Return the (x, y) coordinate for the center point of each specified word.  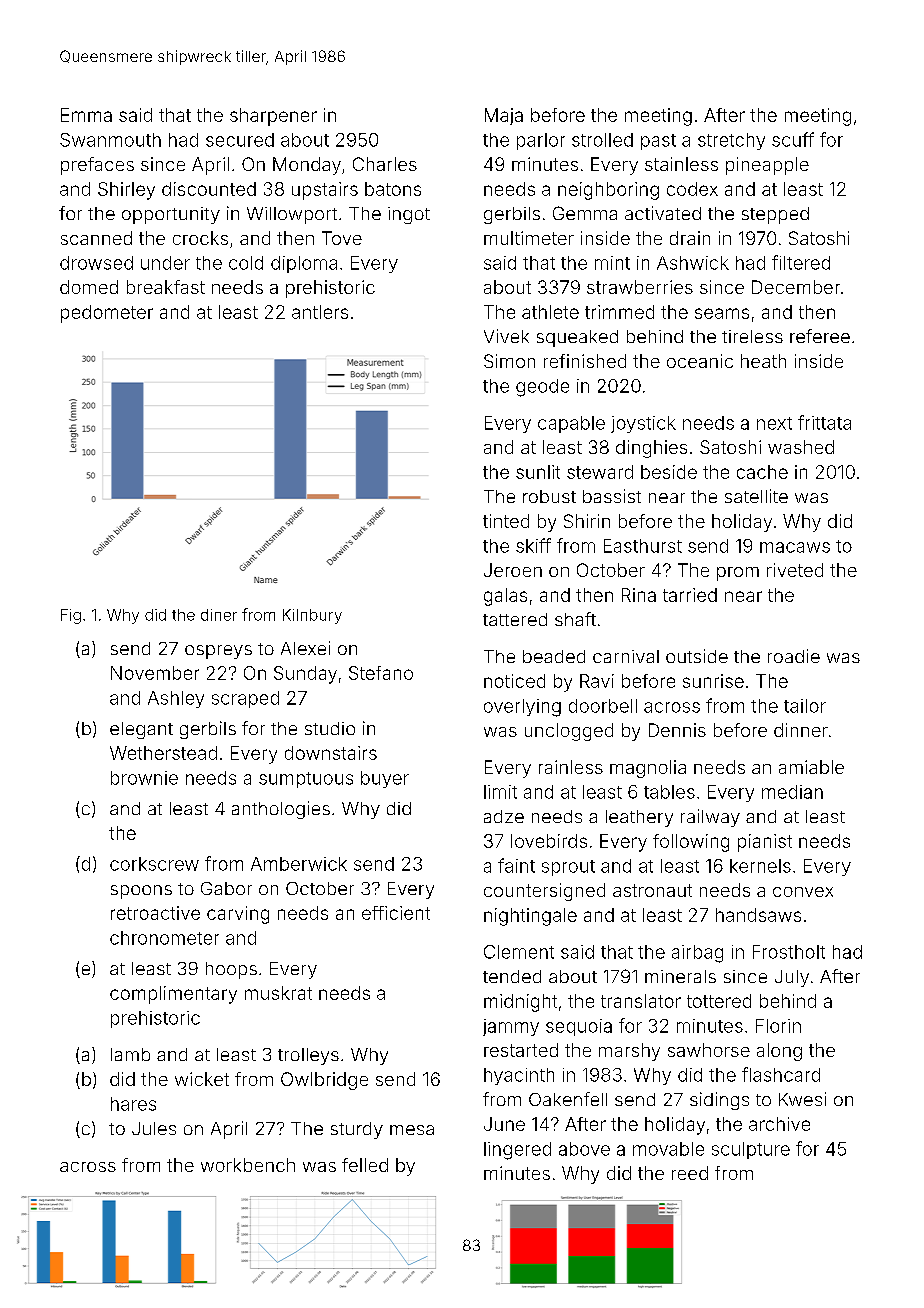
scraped (245, 699)
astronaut (652, 890)
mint (612, 263)
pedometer (107, 314)
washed (801, 447)
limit (500, 792)
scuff (793, 139)
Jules (154, 1128)
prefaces (97, 166)
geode (542, 388)
